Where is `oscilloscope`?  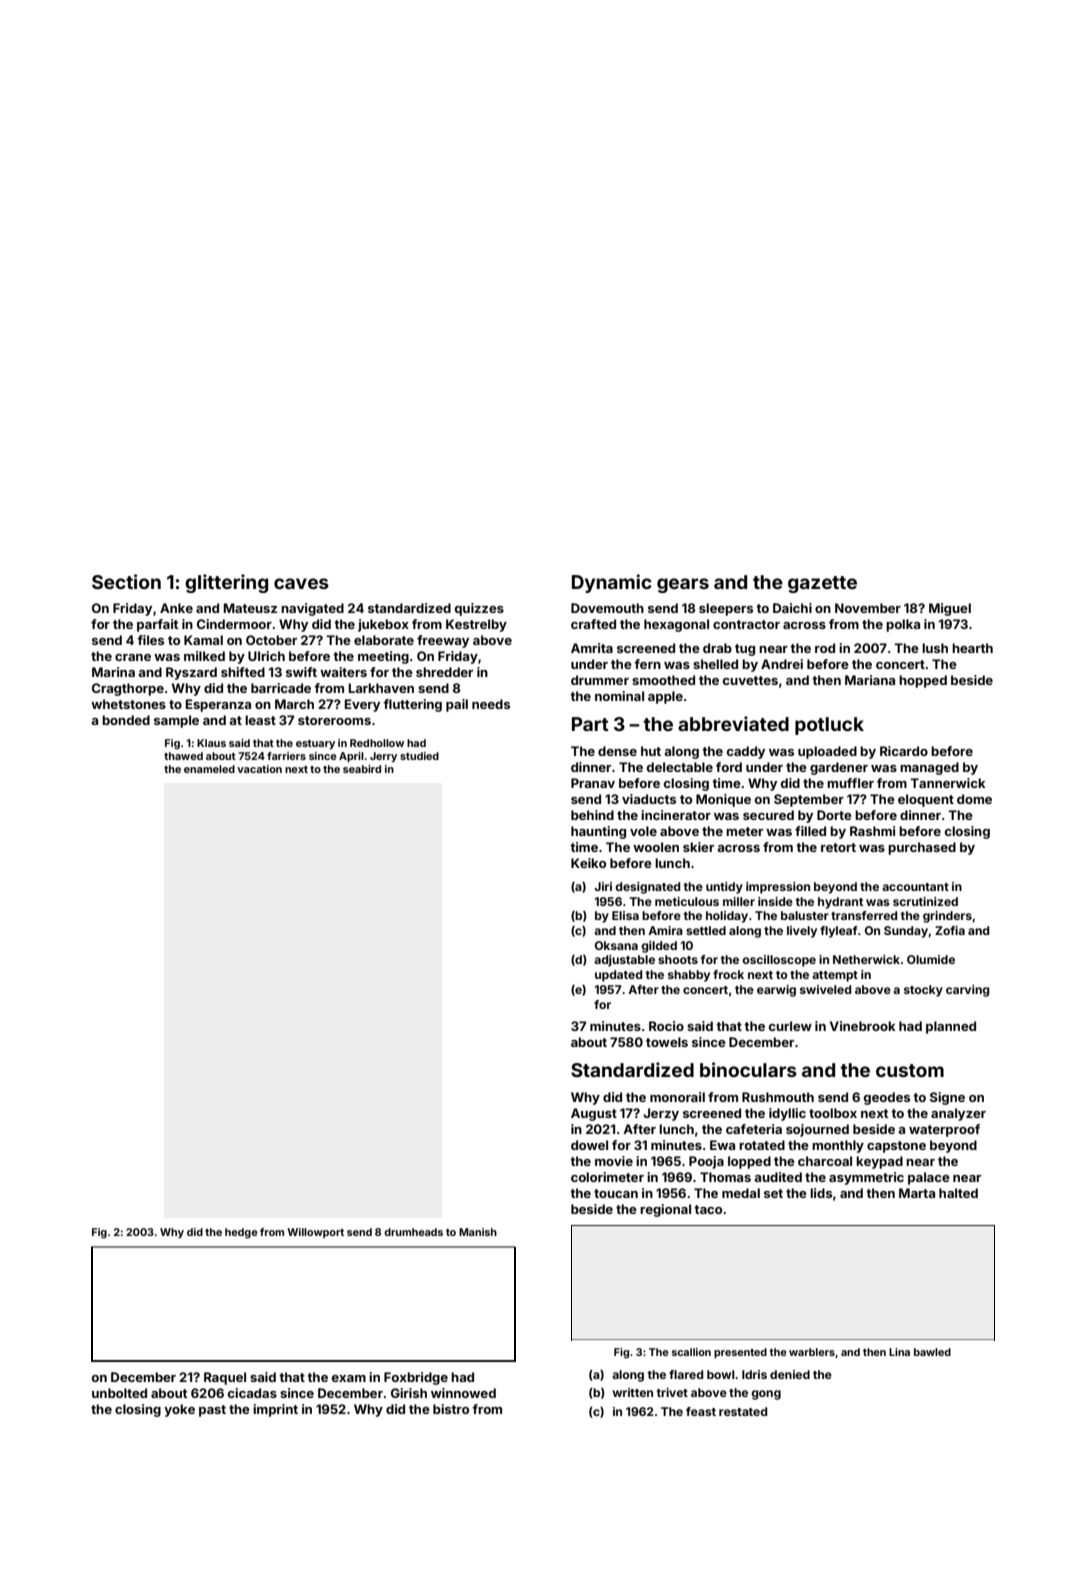
oscilloscope is located at coordinates (779, 961).
